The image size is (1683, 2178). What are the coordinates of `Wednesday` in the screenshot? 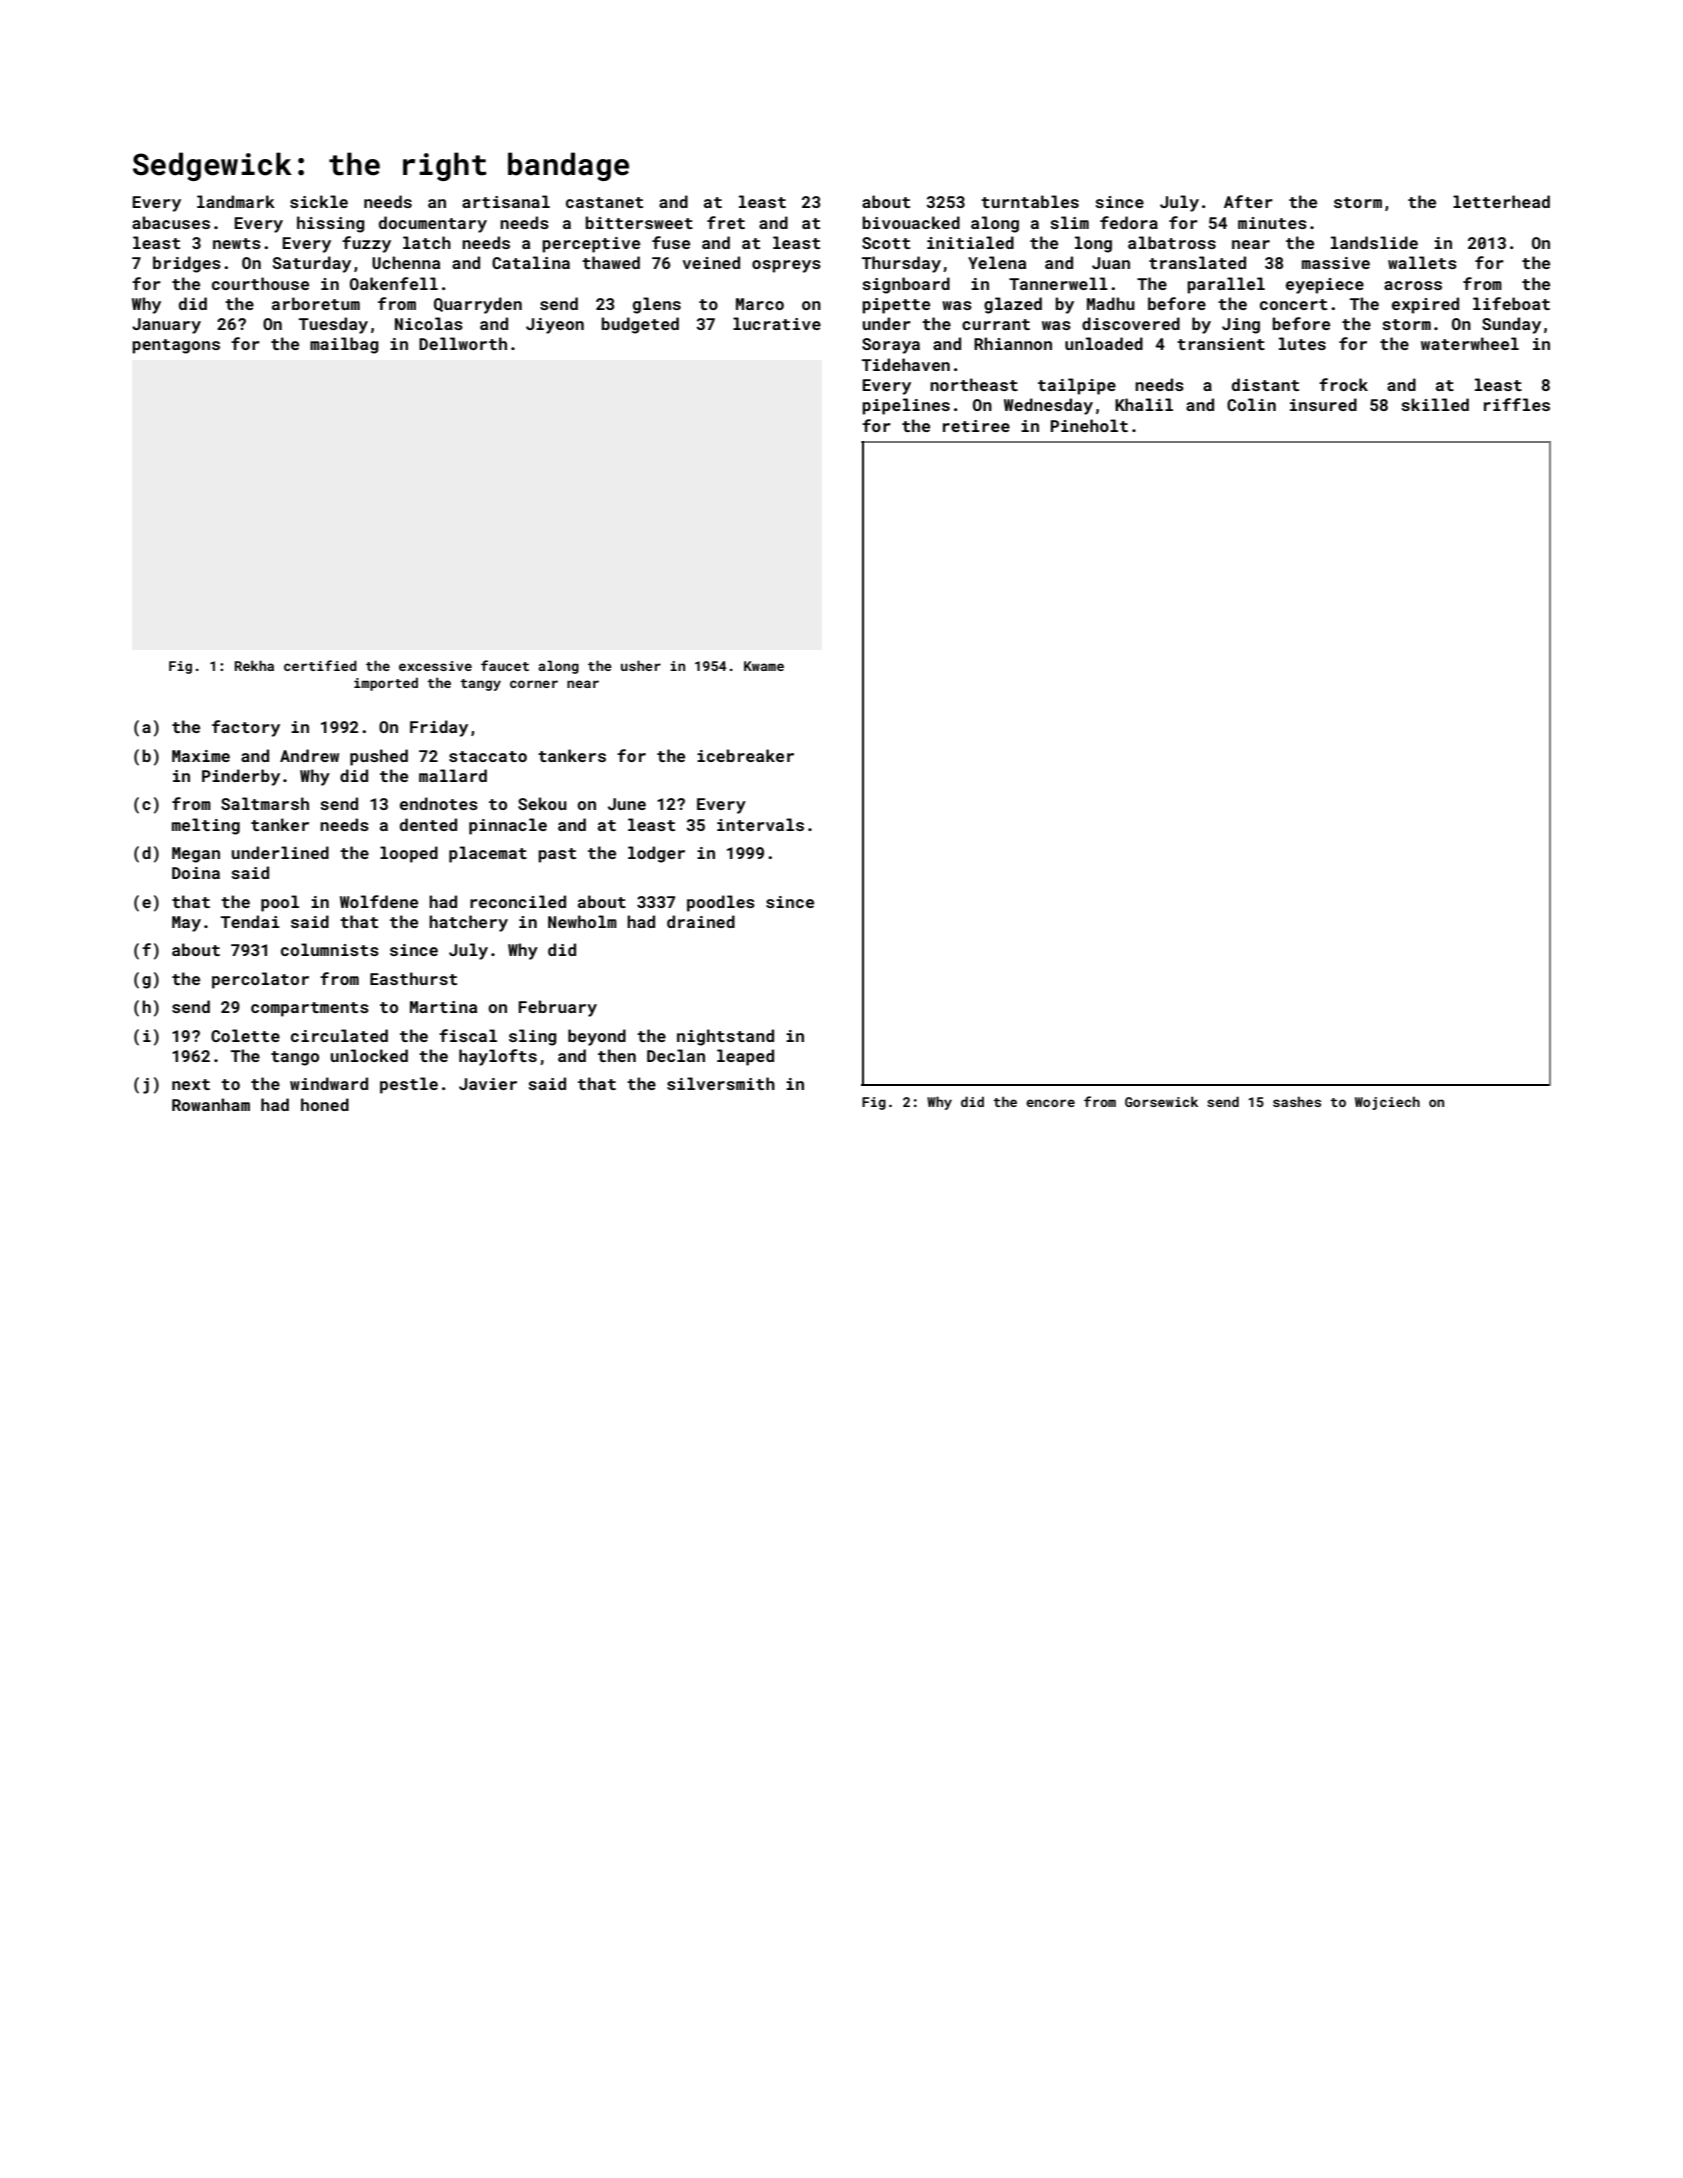 It's located at (1048, 406).
